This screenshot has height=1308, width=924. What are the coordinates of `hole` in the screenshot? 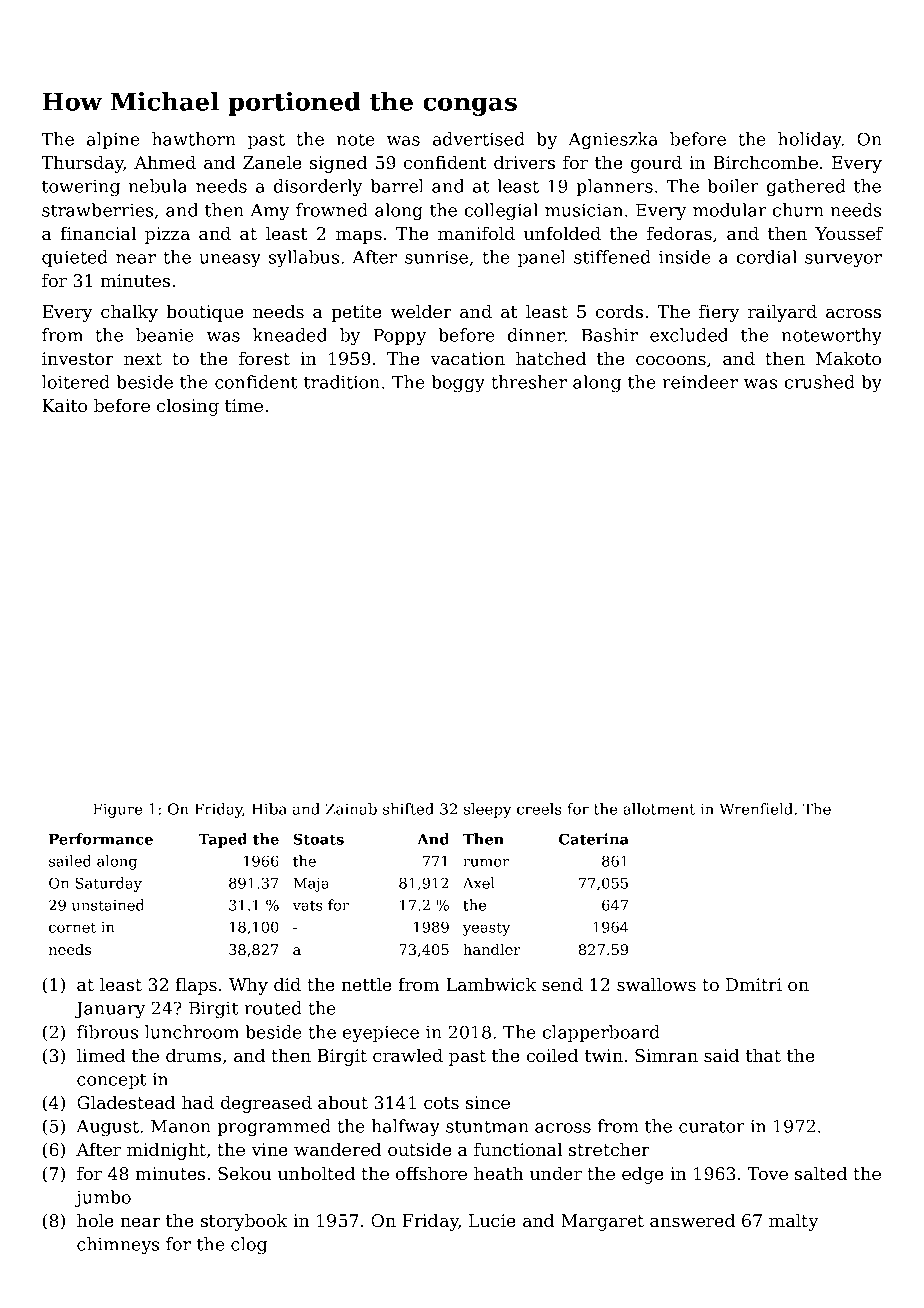 It's located at (95, 1220).
